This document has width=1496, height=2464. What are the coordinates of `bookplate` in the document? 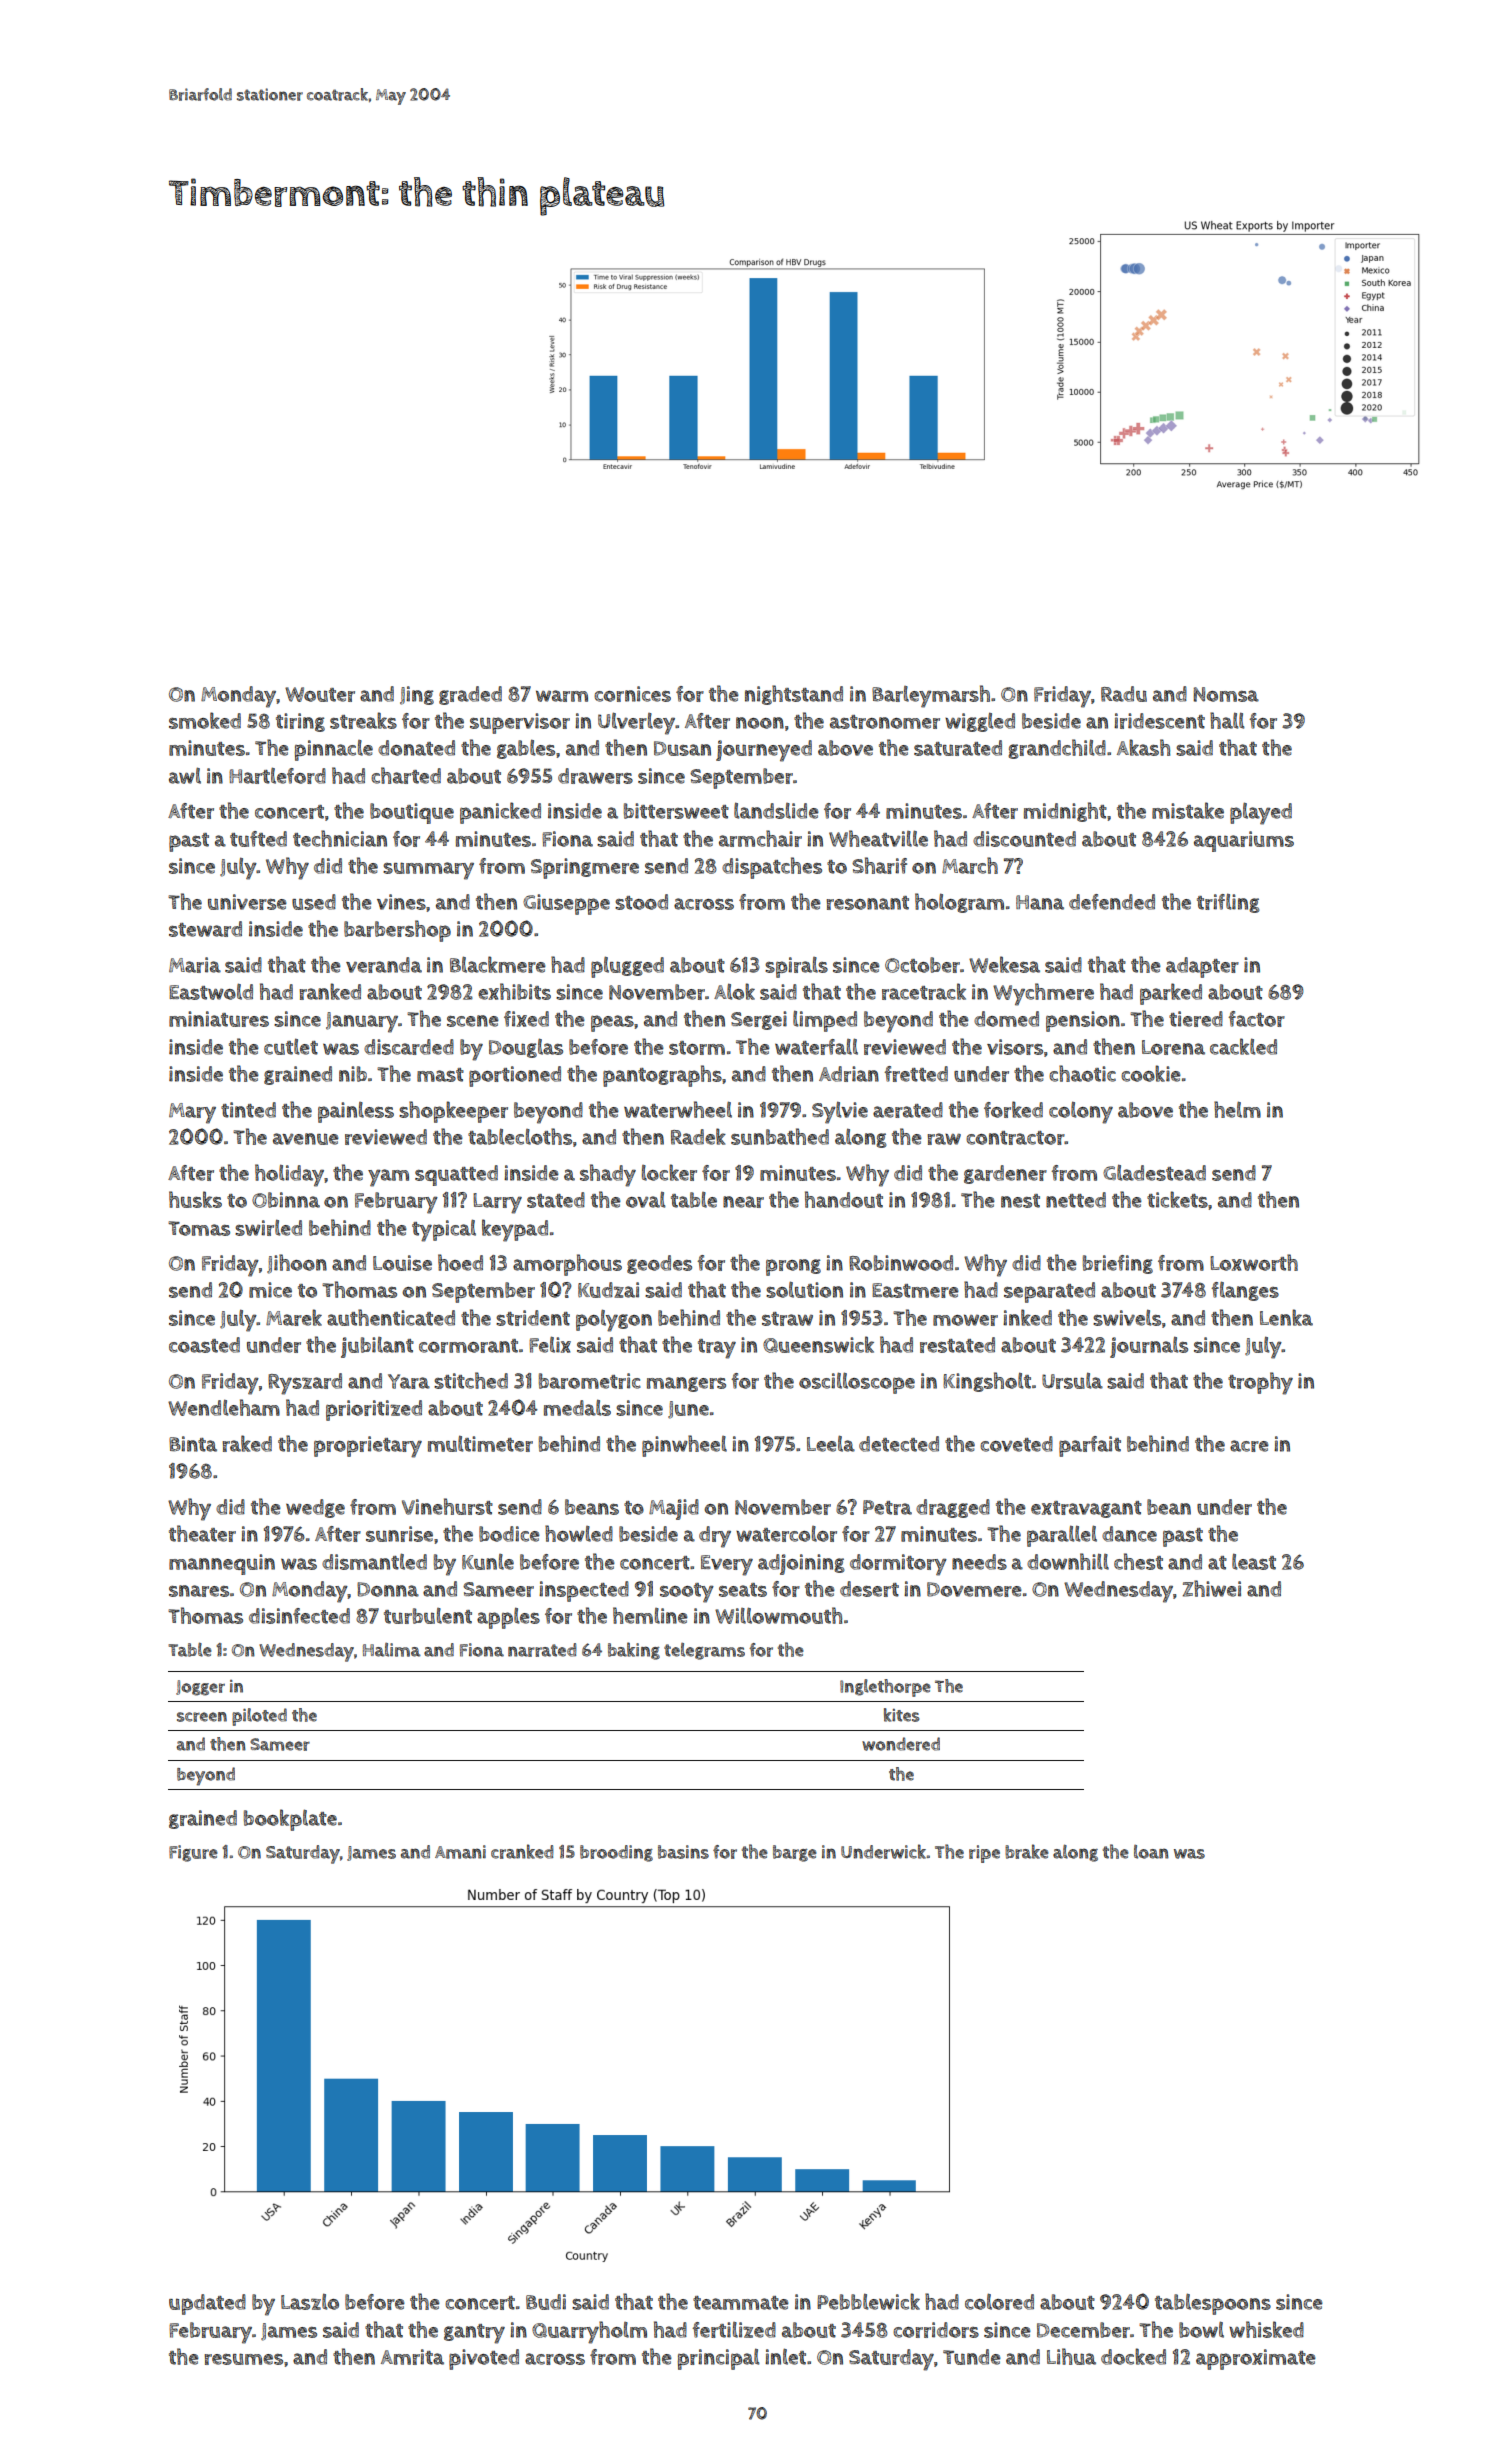 It's located at (290, 1820).
